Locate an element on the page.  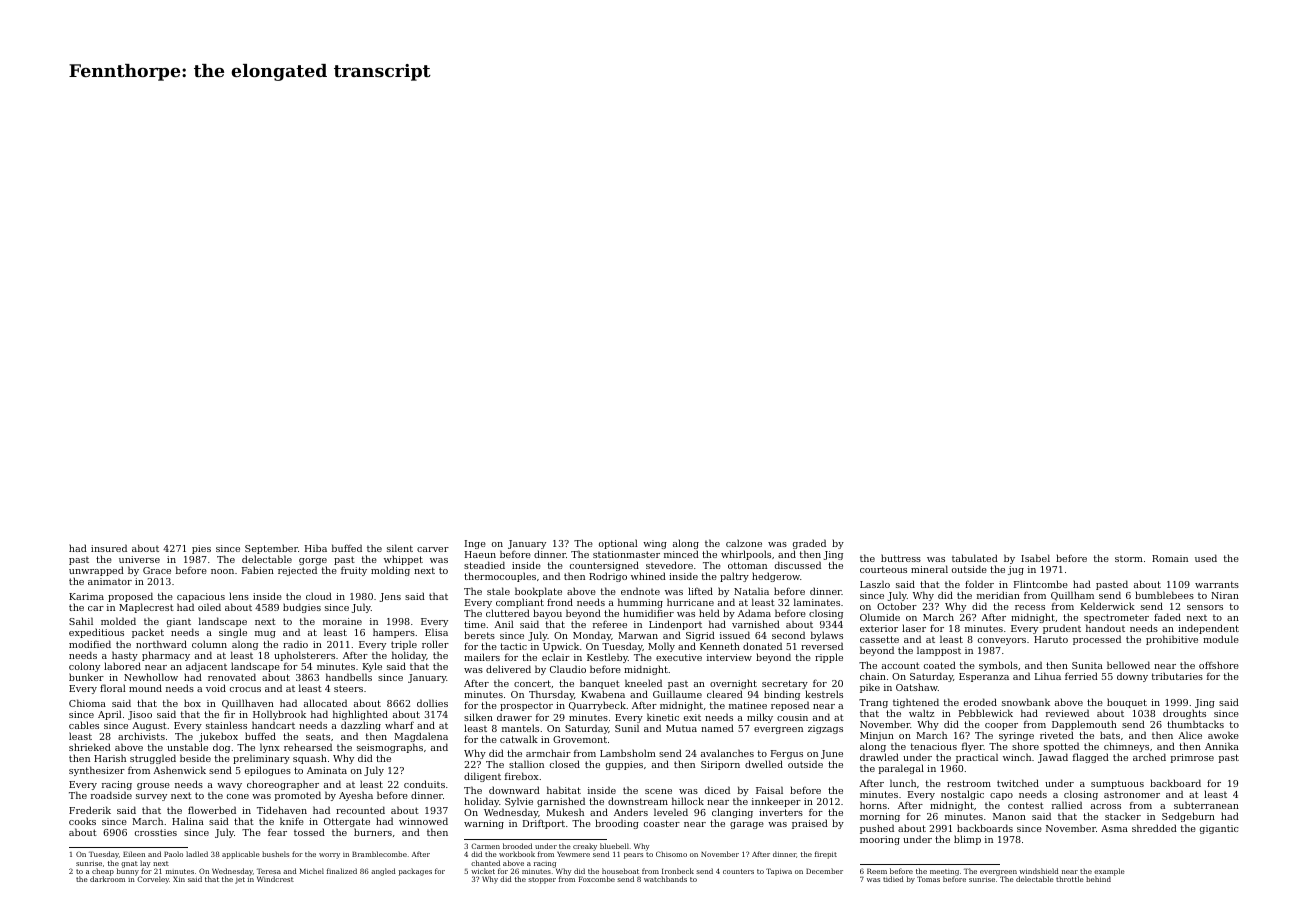
held is located at coordinates (709, 613).
